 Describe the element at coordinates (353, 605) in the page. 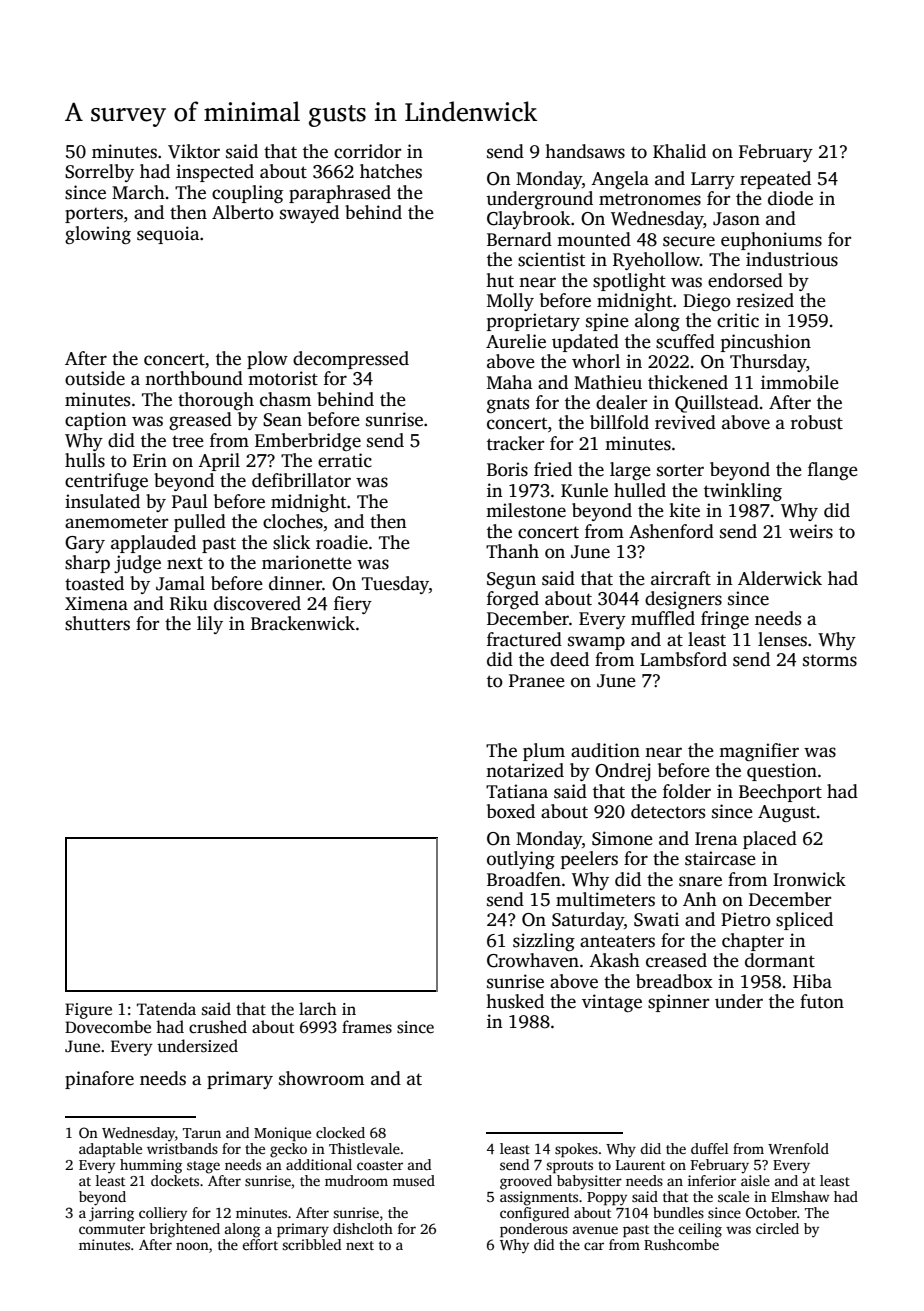

I see `fiery` at that location.
